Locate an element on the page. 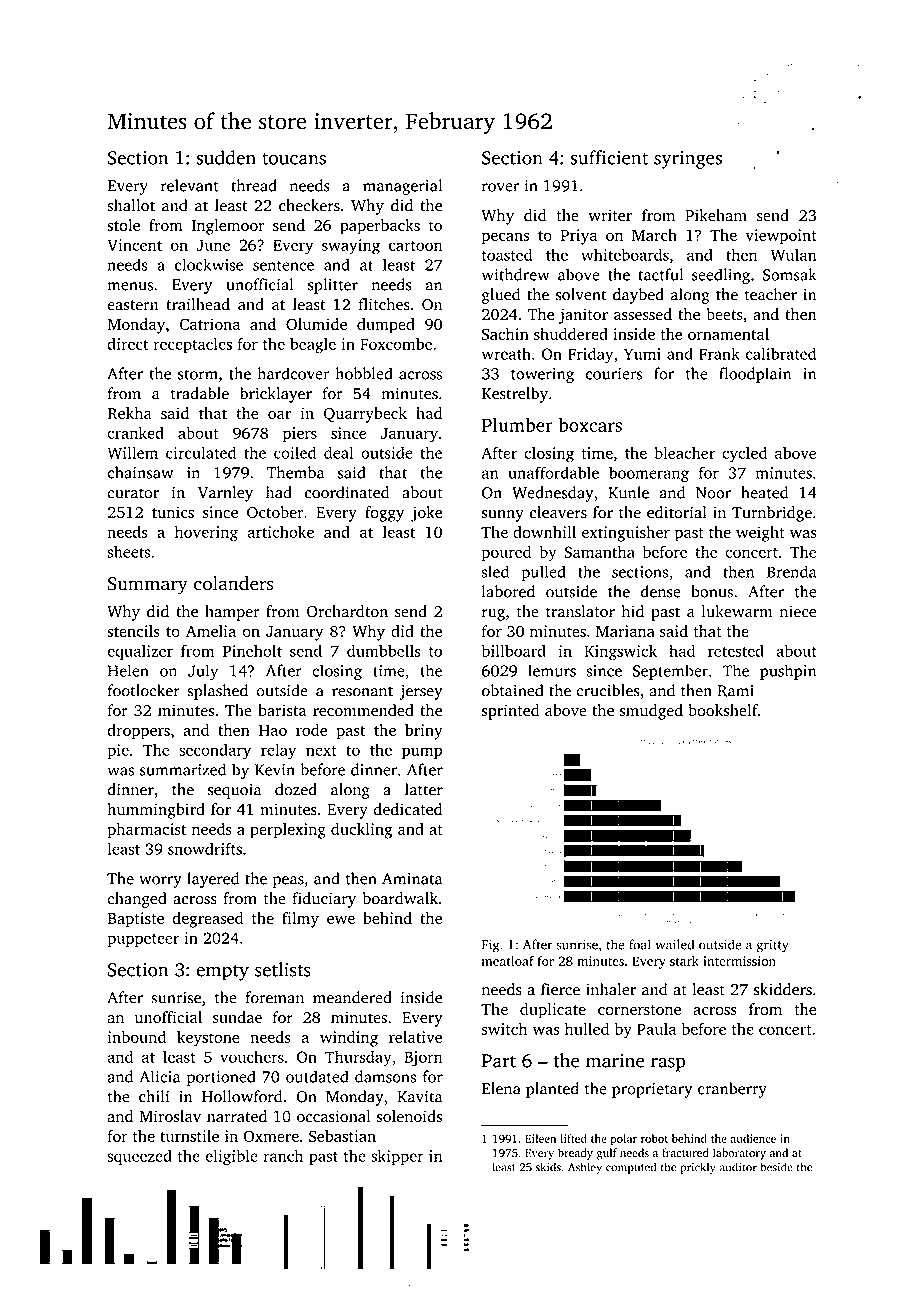 The height and width of the document is (1314, 924). Rami is located at coordinates (735, 691).
